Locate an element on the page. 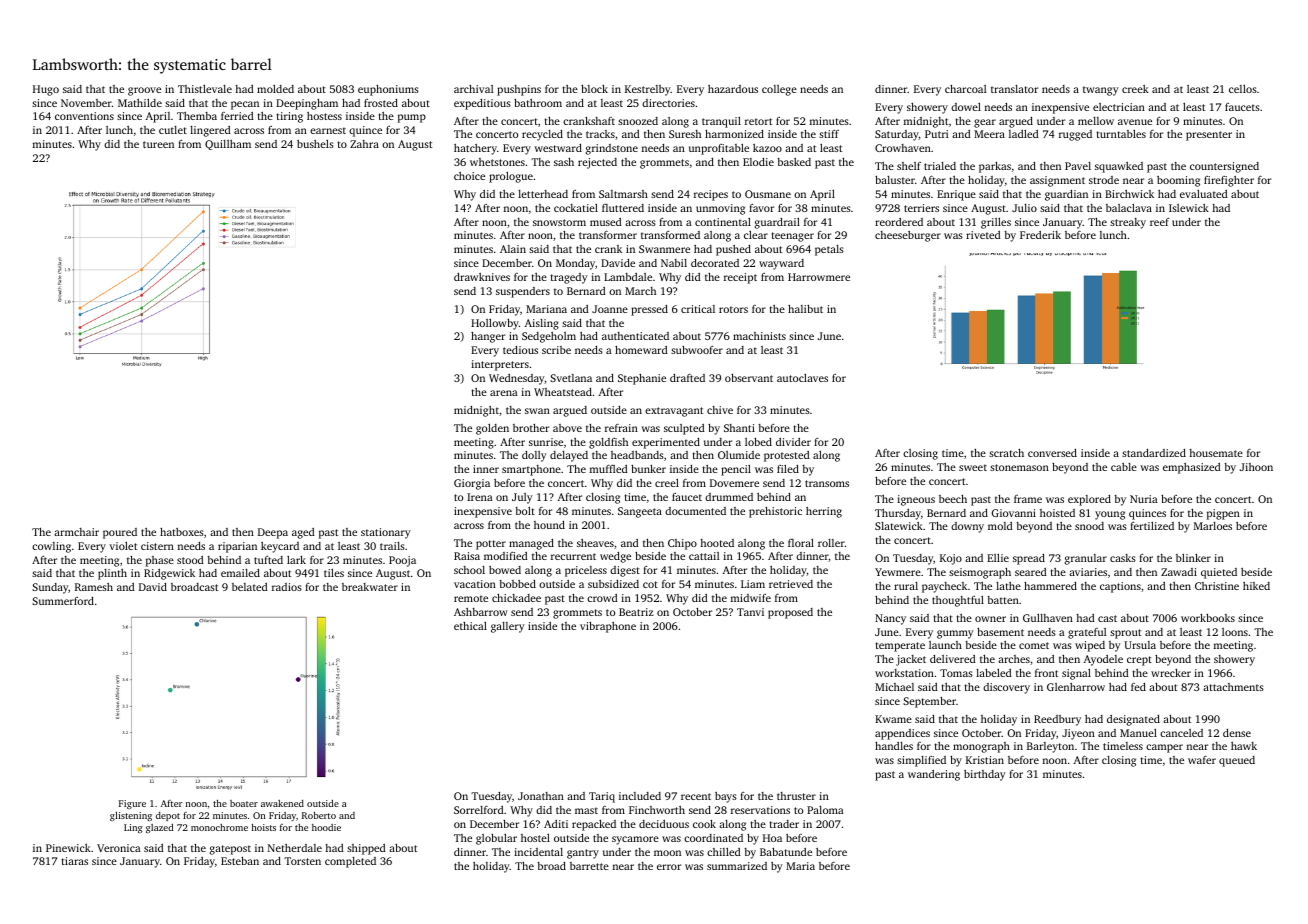 This document has height=924, width=1308. sash is located at coordinates (564, 162).
